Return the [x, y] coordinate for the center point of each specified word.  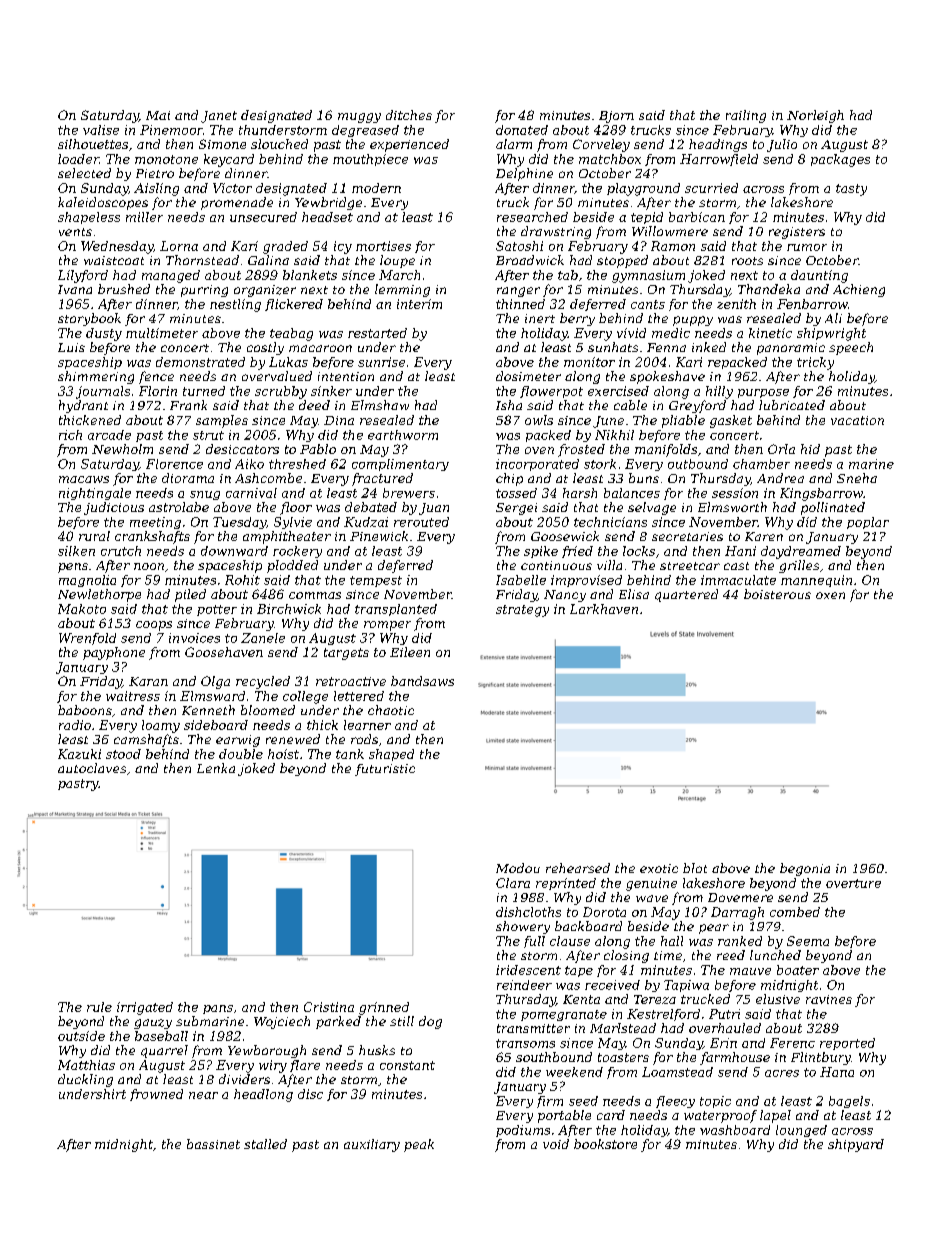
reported [847, 1044]
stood [123, 754]
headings [718, 145]
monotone [166, 159]
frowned [156, 1095]
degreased [365, 131]
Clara [513, 883]
